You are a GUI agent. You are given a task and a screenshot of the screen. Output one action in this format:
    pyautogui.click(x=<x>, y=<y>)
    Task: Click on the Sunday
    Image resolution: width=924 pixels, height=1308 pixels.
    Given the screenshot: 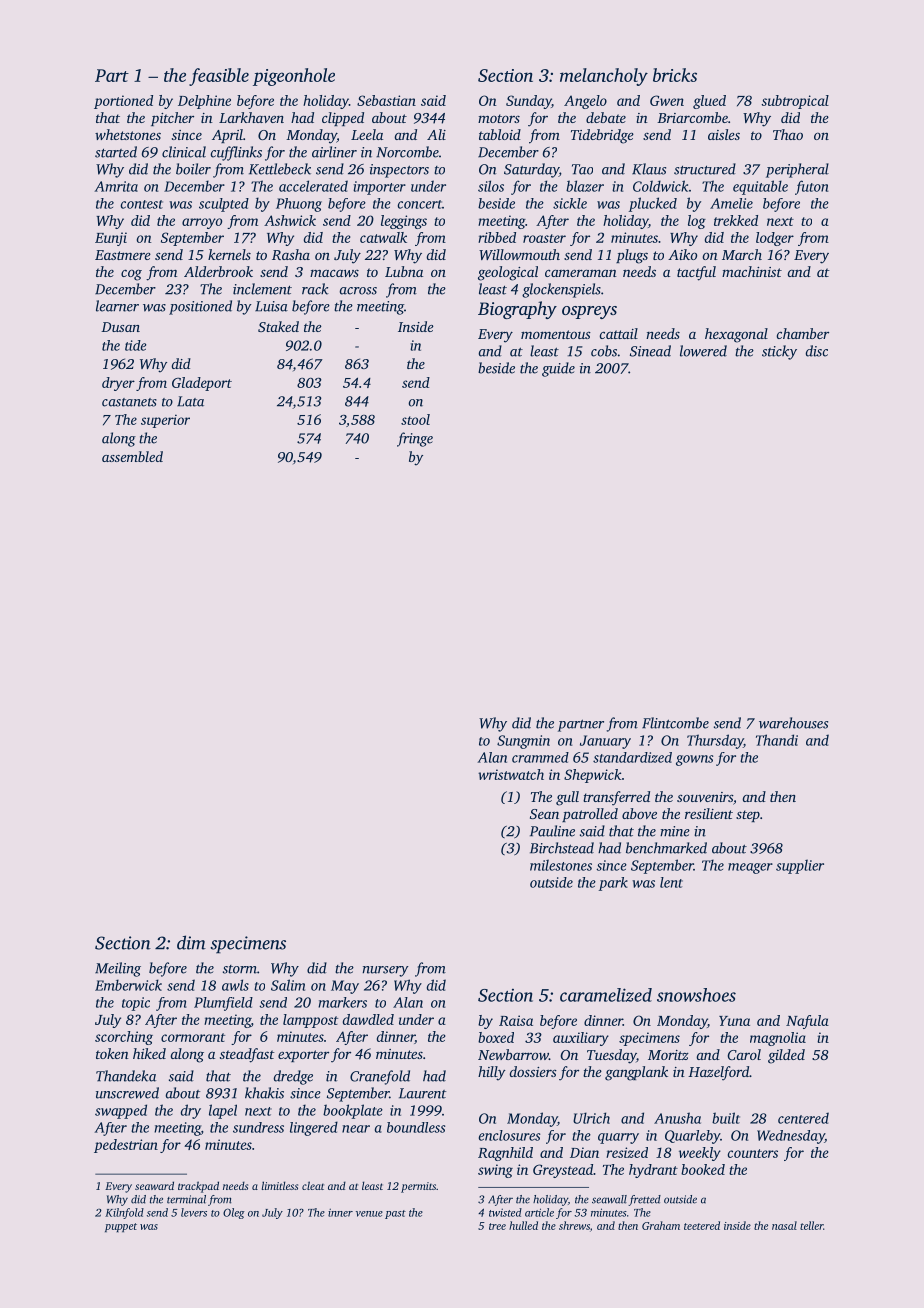 What is the action you would take?
    pyautogui.click(x=528, y=102)
